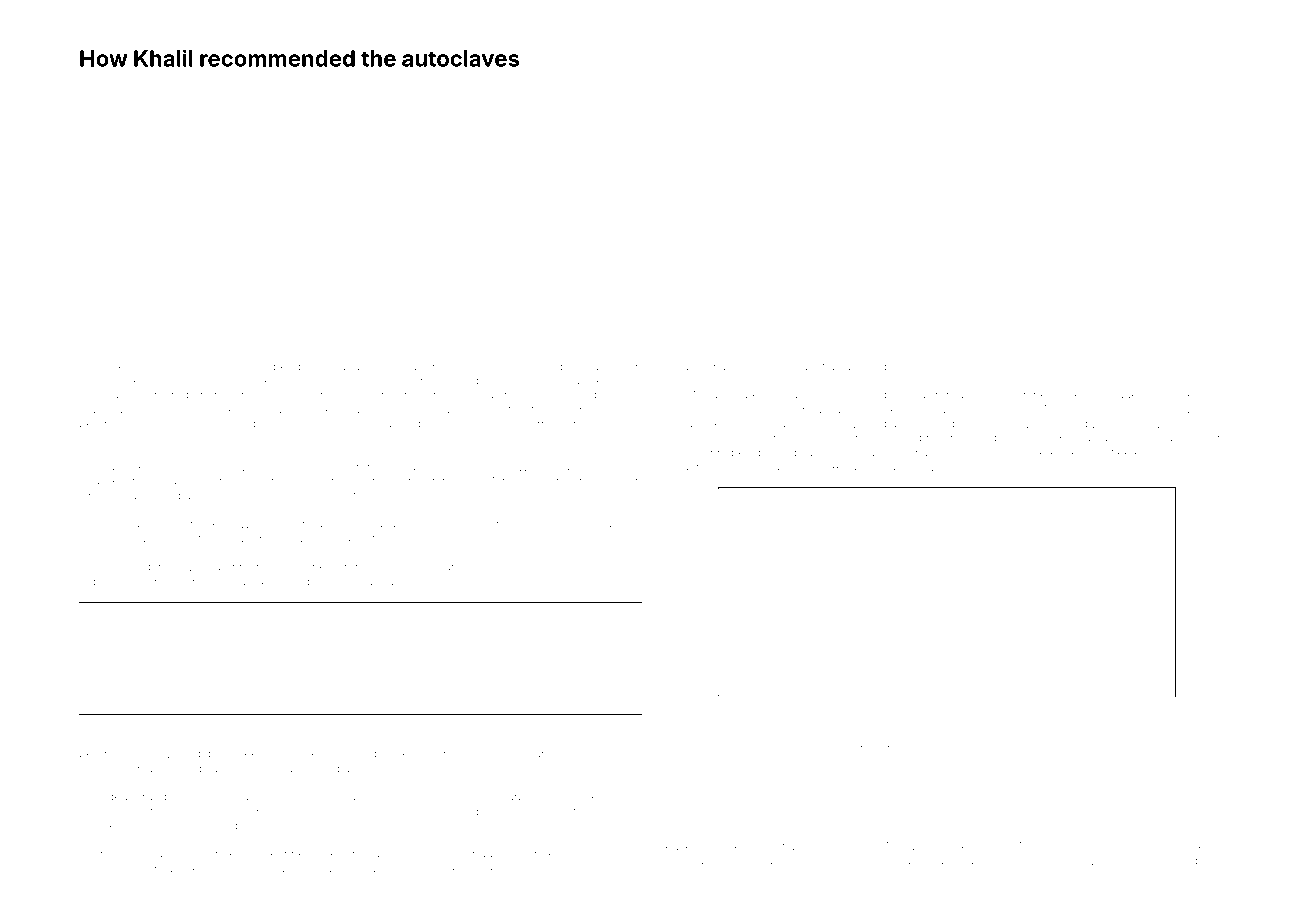 The image size is (1308, 924). I want to click on Sokha, so click(568, 524).
